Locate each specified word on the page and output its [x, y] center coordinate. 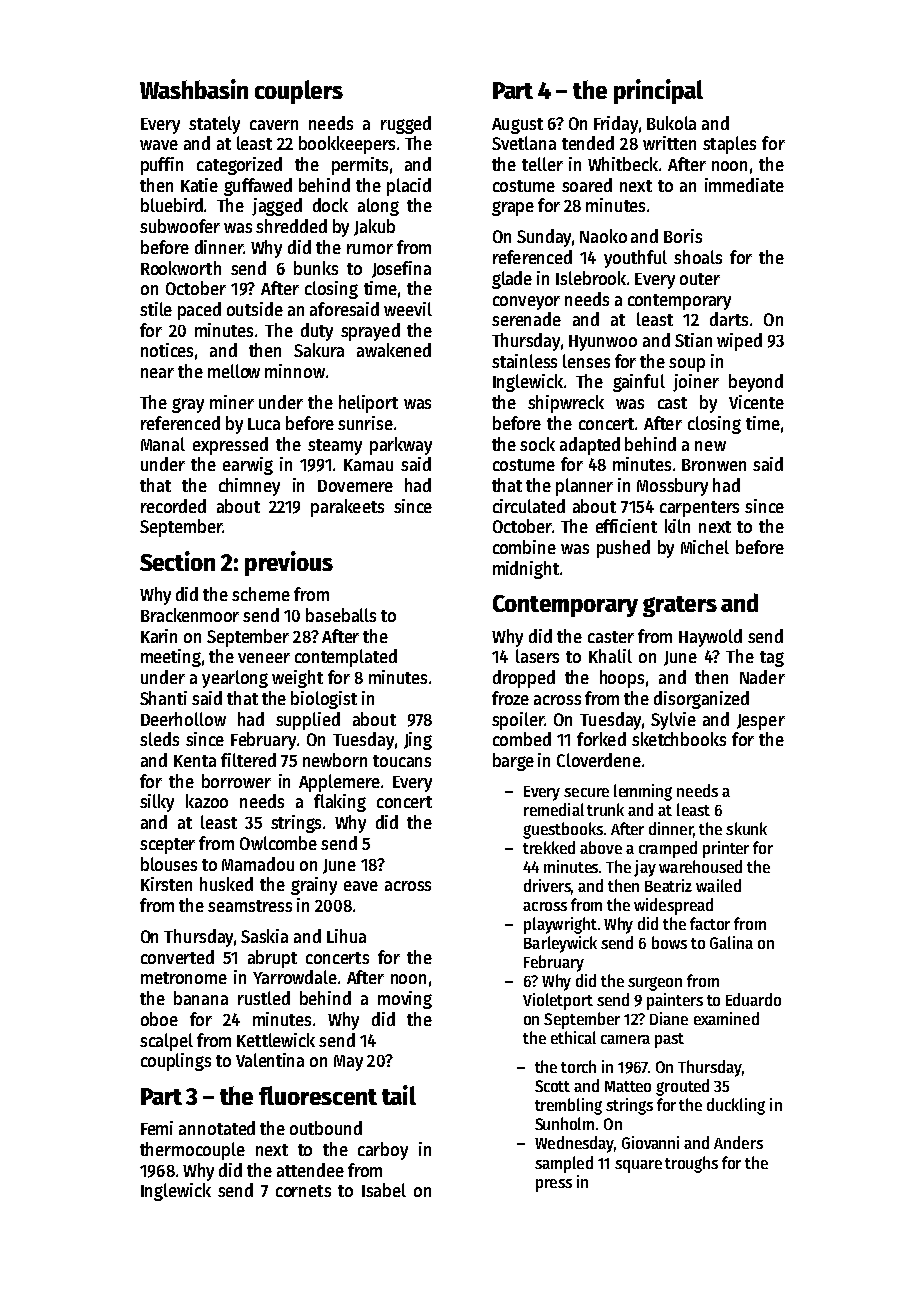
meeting [171, 658]
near [157, 373]
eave [361, 886]
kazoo [207, 801]
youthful [635, 259]
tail [399, 1095]
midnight [526, 570]
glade [512, 280]
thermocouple [192, 1151]
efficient [626, 526]
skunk [746, 828]
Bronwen [714, 465]
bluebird [172, 205]
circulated [529, 506]
